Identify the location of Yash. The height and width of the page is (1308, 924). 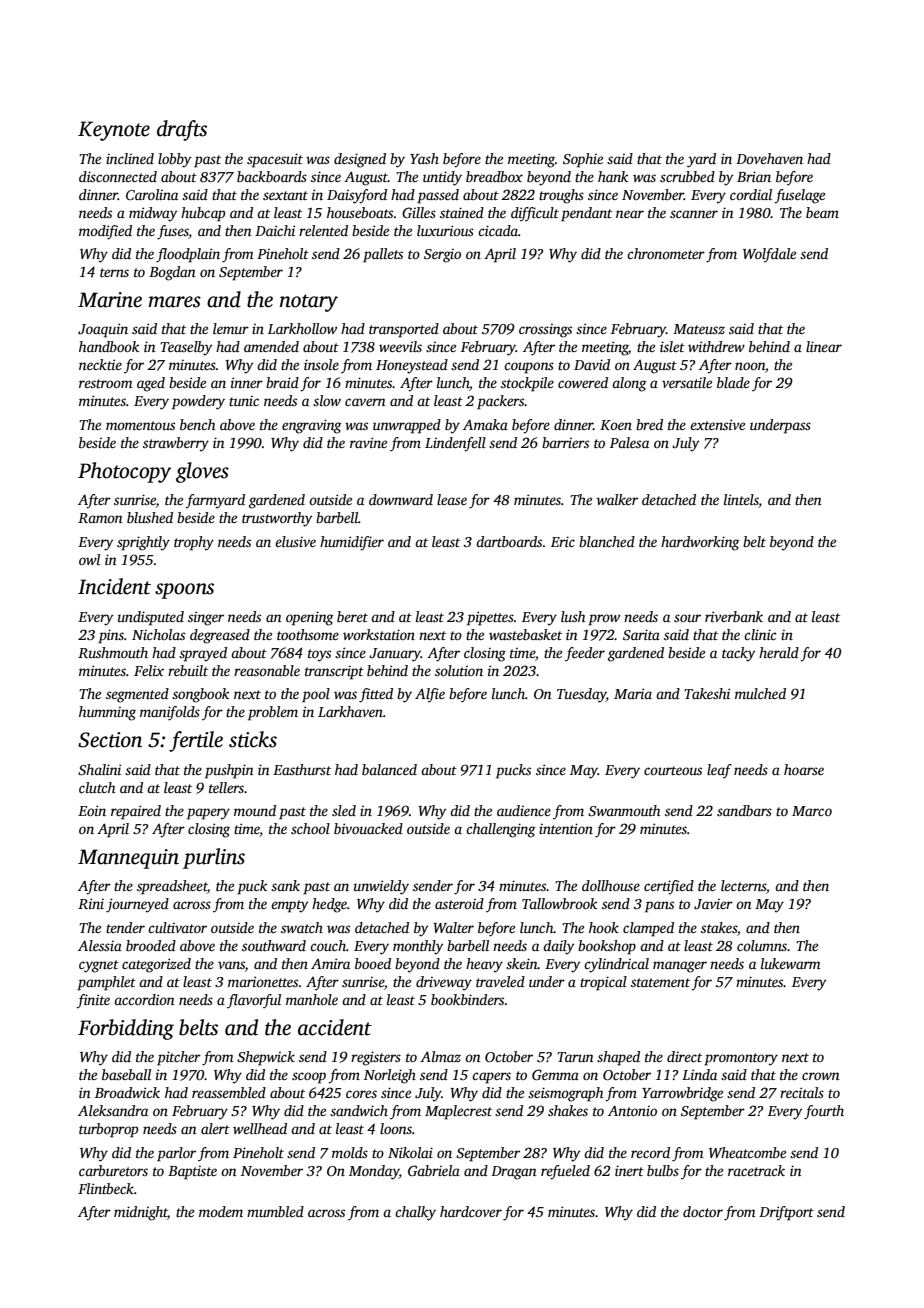
(424, 158).
